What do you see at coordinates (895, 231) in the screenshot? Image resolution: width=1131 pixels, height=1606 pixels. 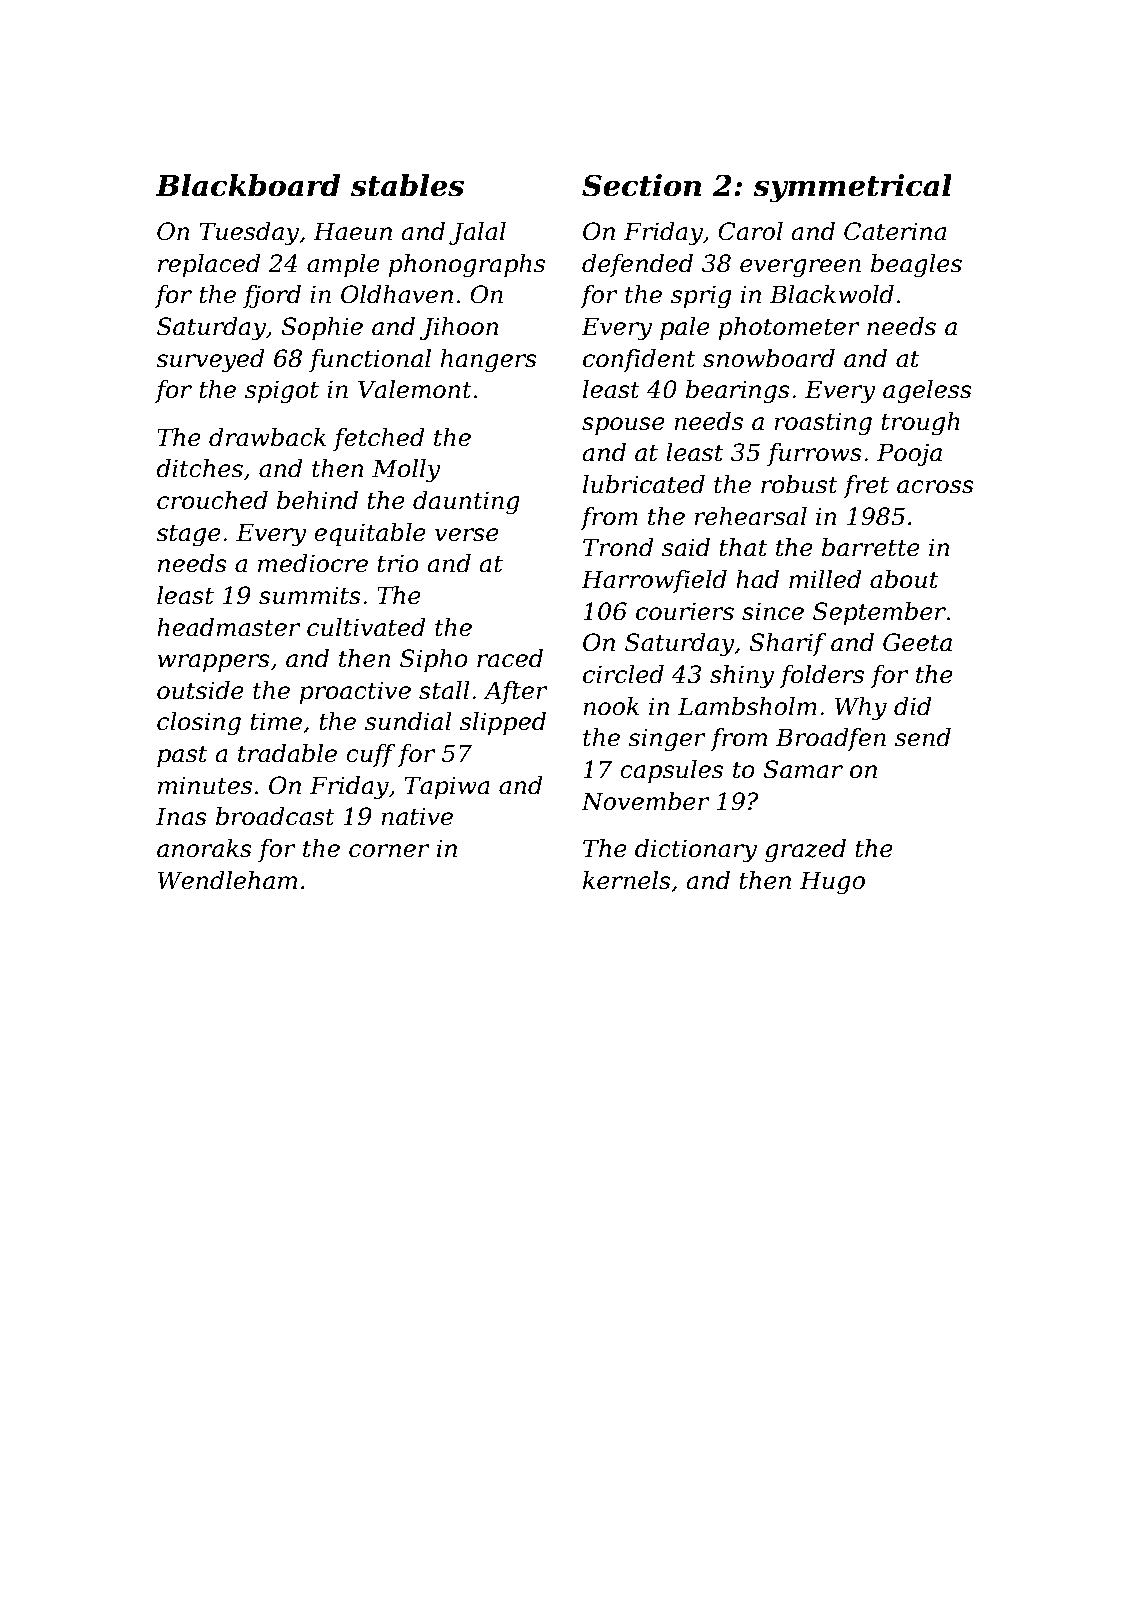 I see `Caterina` at bounding box center [895, 231].
